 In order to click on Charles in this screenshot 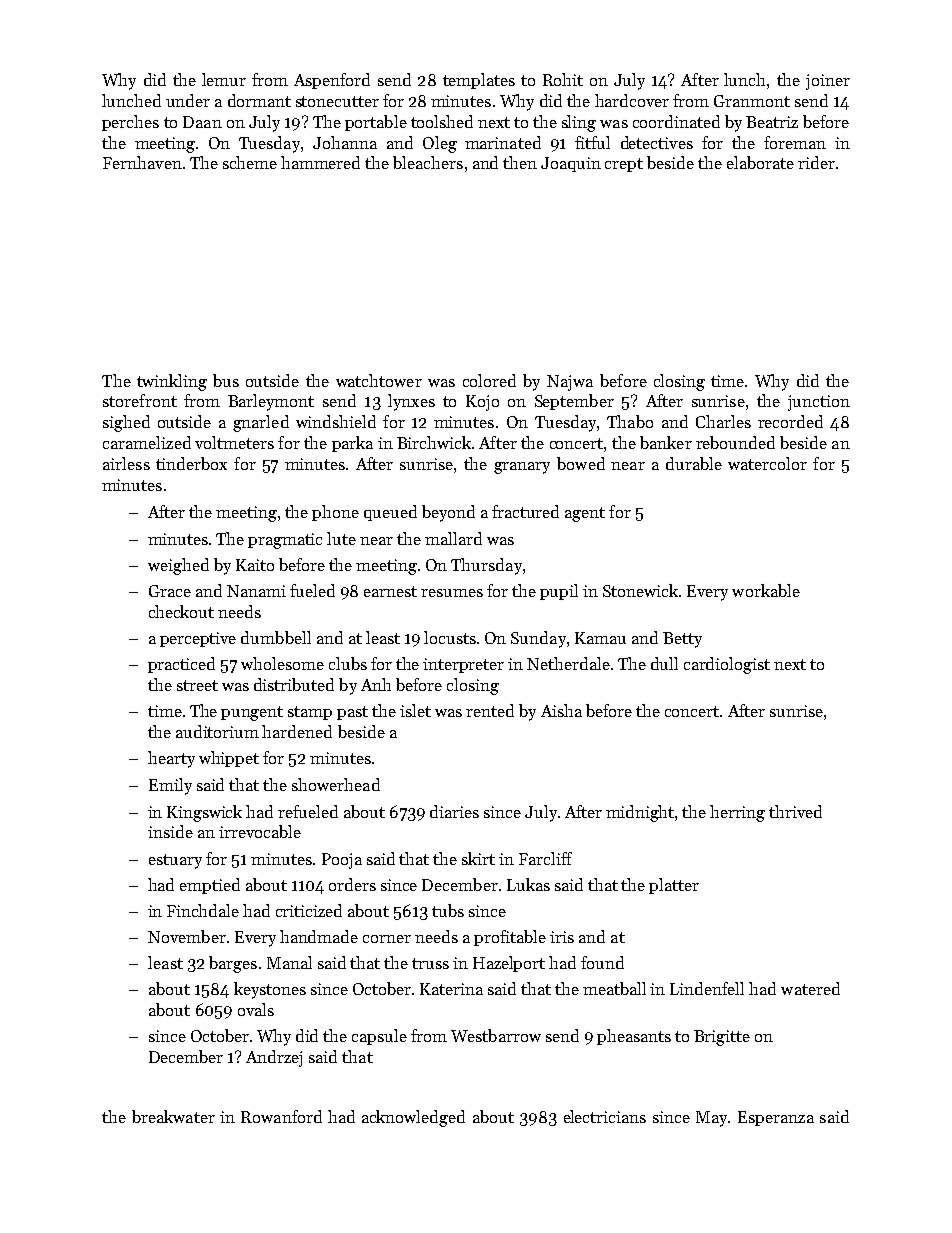, I will do `click(723, 421)`.
